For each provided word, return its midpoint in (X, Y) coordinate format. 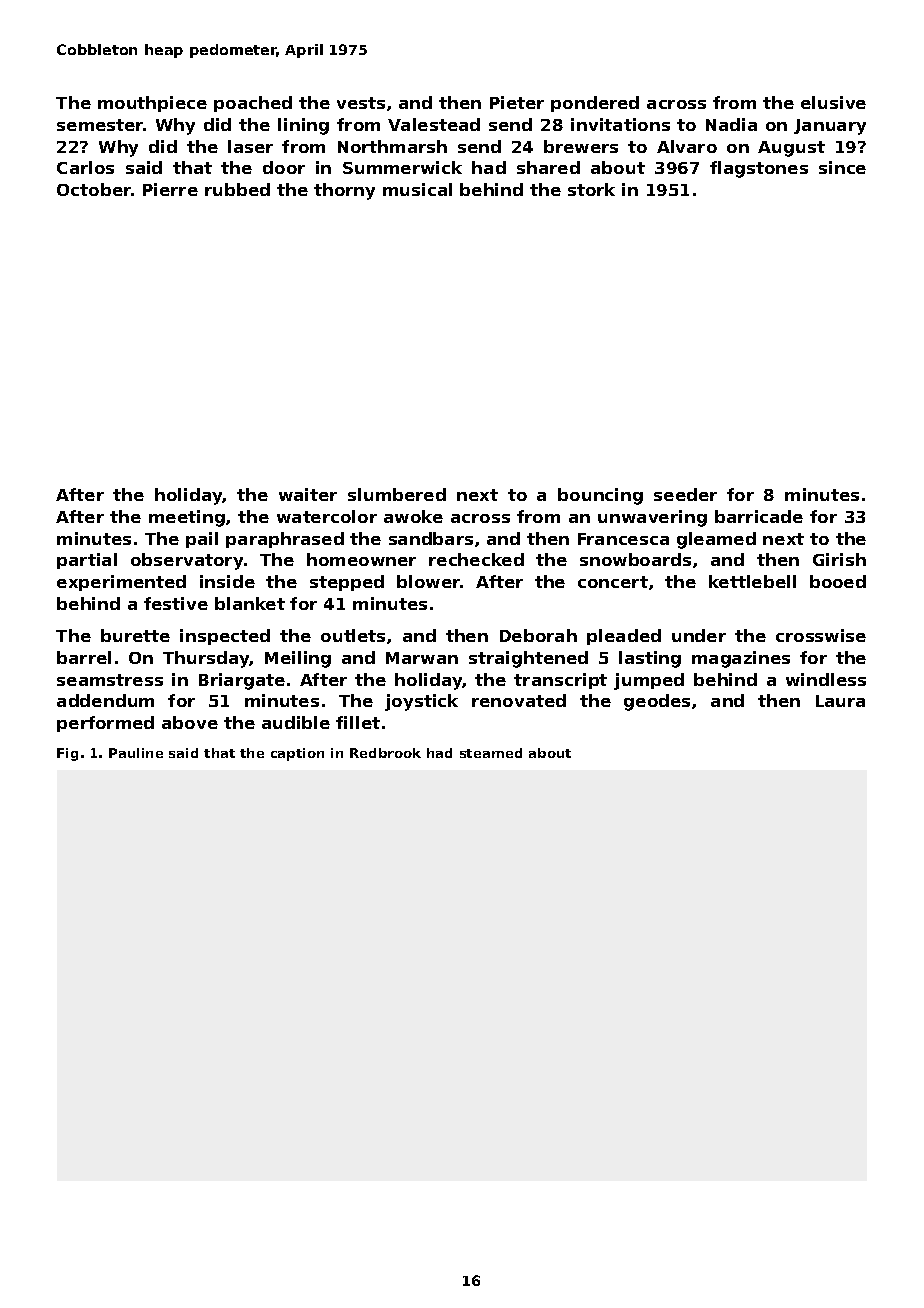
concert (613, 582)
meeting (187, 518)
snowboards (635, 559)
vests (361, 103)
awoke (413, 516)
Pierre (170, 189)
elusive (833, 102)
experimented (121, 583)
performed (105, 724)
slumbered (397, 494)
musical (417, 189)
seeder (685, 494)
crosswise (821, 635)
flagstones (759, 169)
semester (100, 125)
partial (87, 561)
